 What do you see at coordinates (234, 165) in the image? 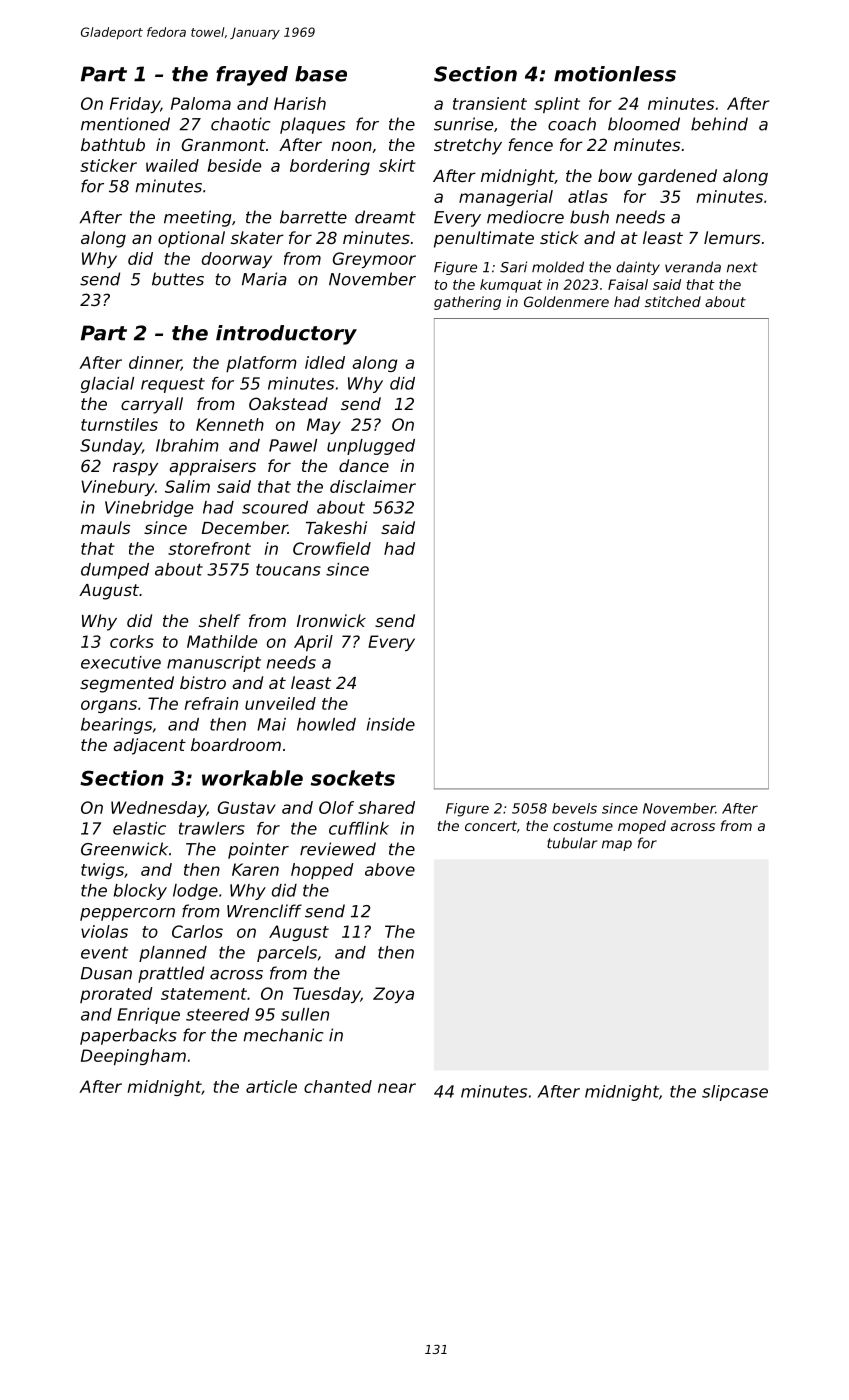
I see `beside` at bounding box center [234, 165].
